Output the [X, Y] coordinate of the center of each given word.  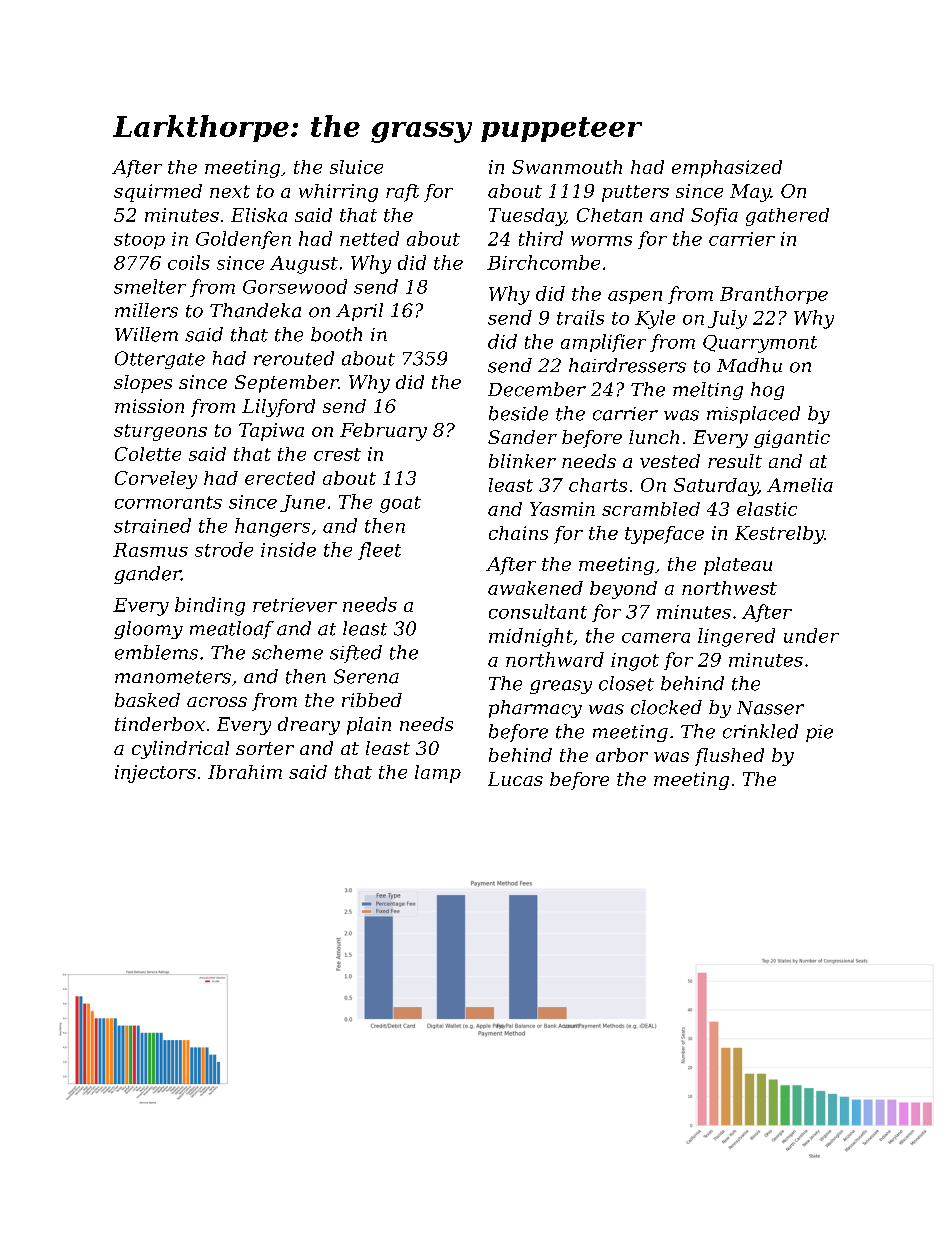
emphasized [727, 169]
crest [337, 454]
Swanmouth [567, 167]
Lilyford [278, 408]
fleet [379, 551]
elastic [767, 509]
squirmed [158, 193]
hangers [272, 527]
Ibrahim [245, 772]
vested [670, 461]
